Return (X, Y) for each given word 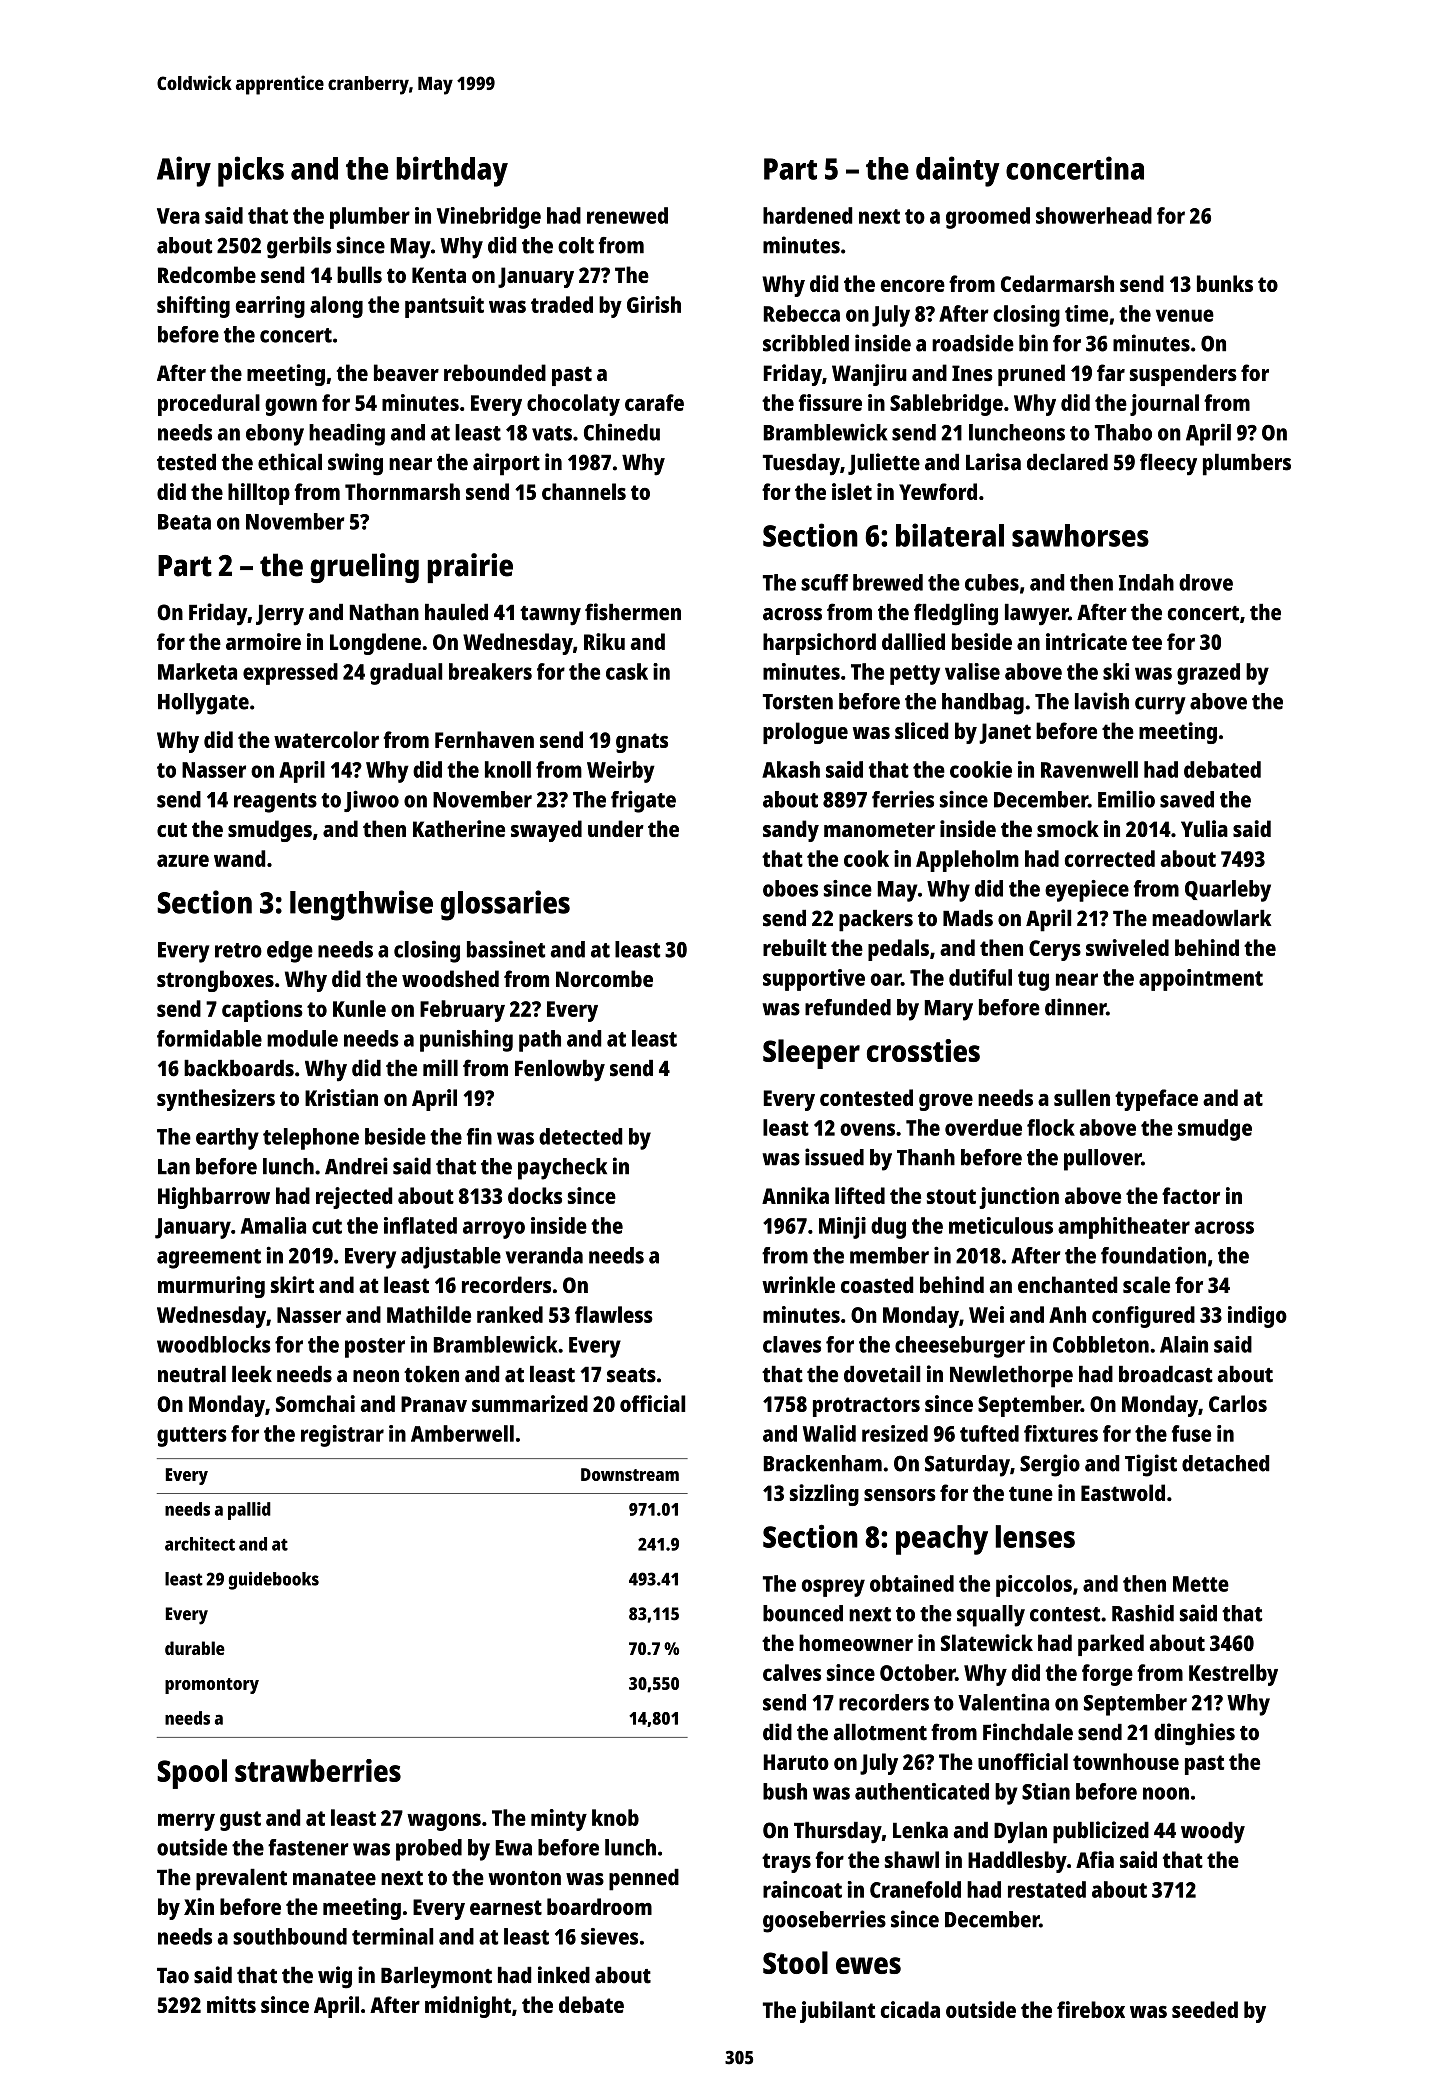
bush (785, 1791)
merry (186, 1822)
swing (355, 464)
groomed (988, 218)
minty (559, 1820)
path (540, 1041)
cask (627, 671)
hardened (808, 215)
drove (1206, 582)
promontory (212, 1686)
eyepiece (1087, 891)
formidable (209, 1038)
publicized (1101, 1832)
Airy (184, 171)
